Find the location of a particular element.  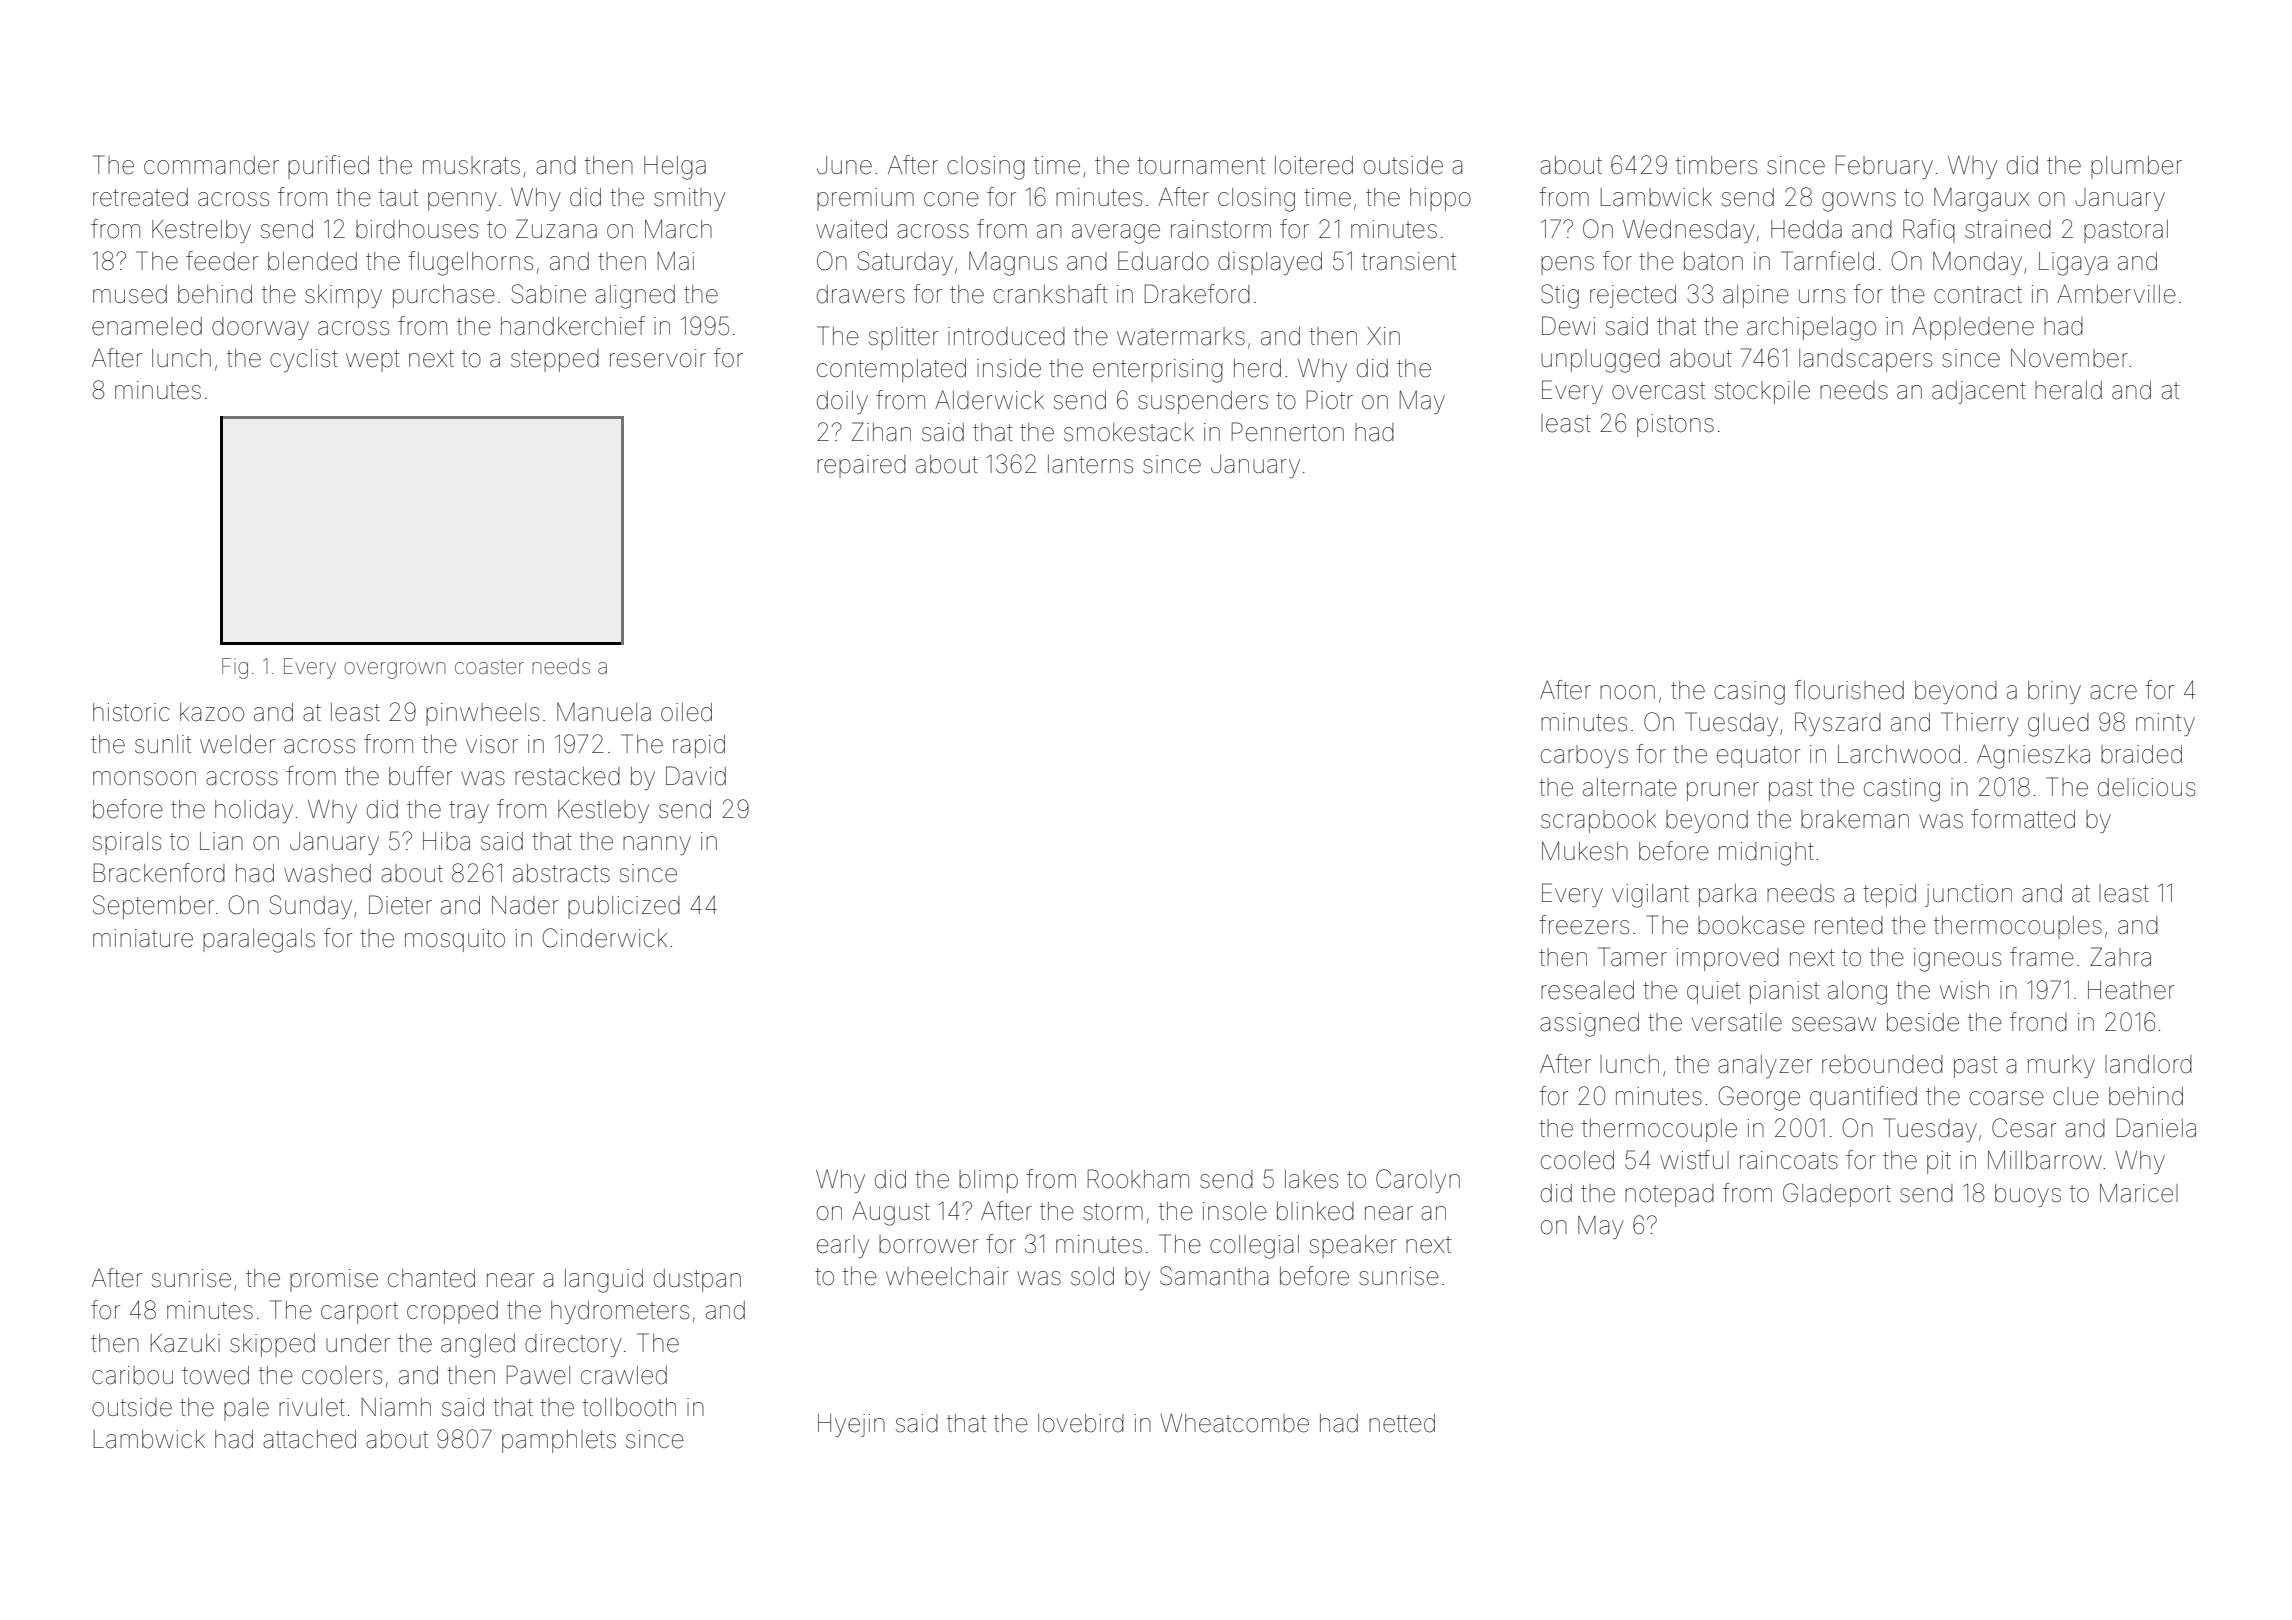

herd is located at coordinates (1257, 368).
